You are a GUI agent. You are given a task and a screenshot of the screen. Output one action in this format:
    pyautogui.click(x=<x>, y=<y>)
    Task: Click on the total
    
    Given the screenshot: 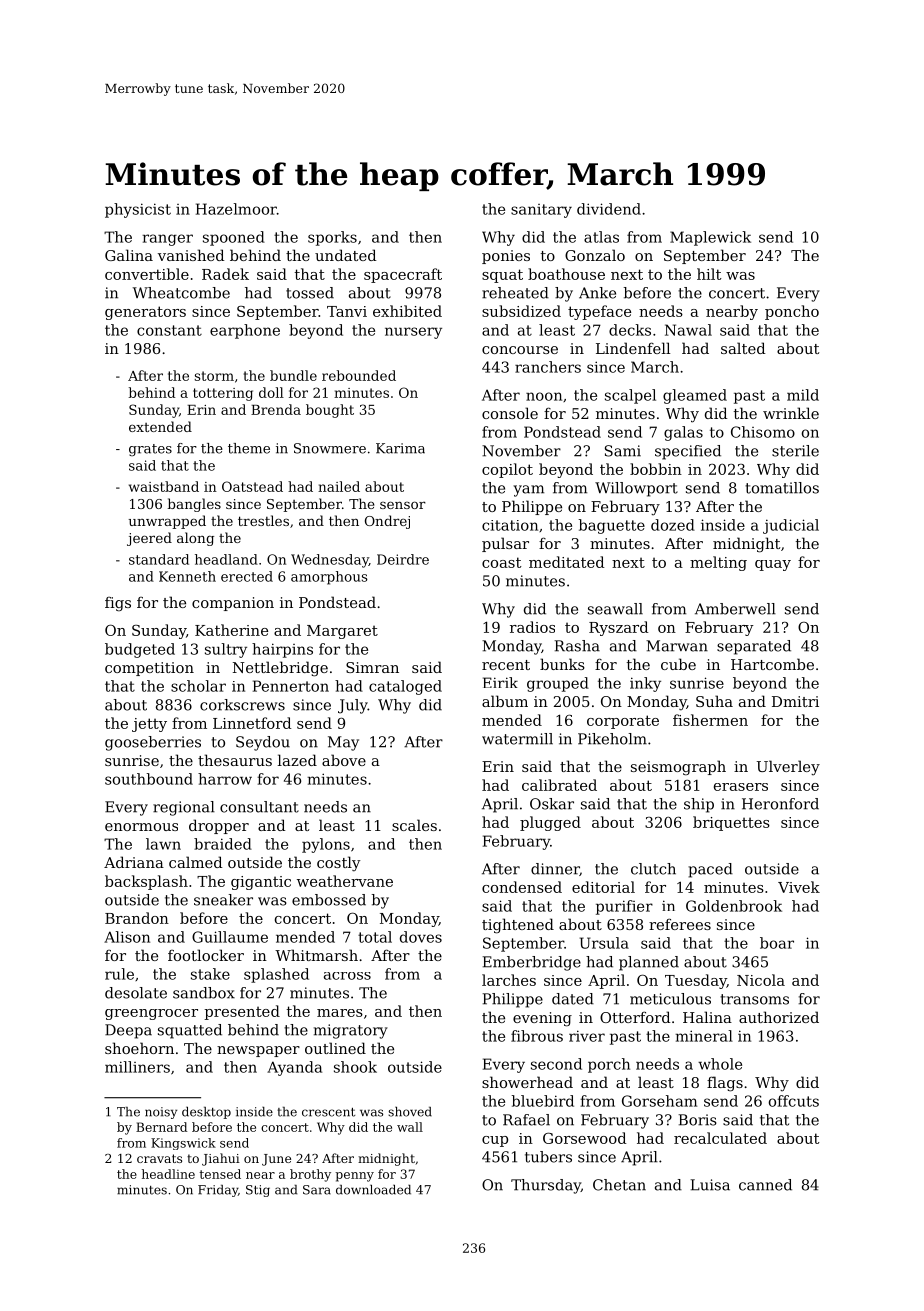 What is the action you would take?
    pyautogui.click(x=375, y=937)
